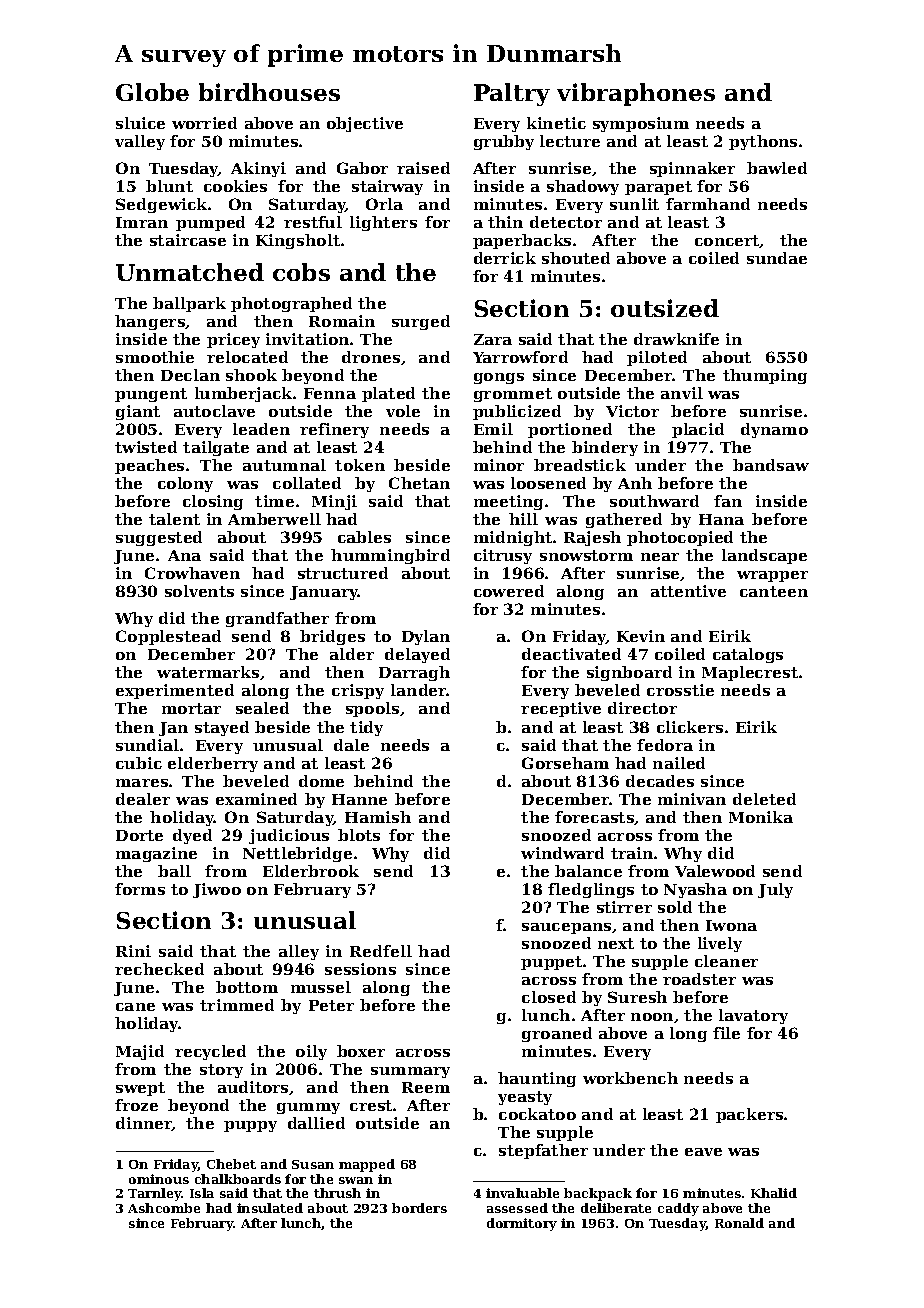  What do you see at coordinates (777, 168) in the screenshot?
I see `bawled` at bounding box center [777, 168].
